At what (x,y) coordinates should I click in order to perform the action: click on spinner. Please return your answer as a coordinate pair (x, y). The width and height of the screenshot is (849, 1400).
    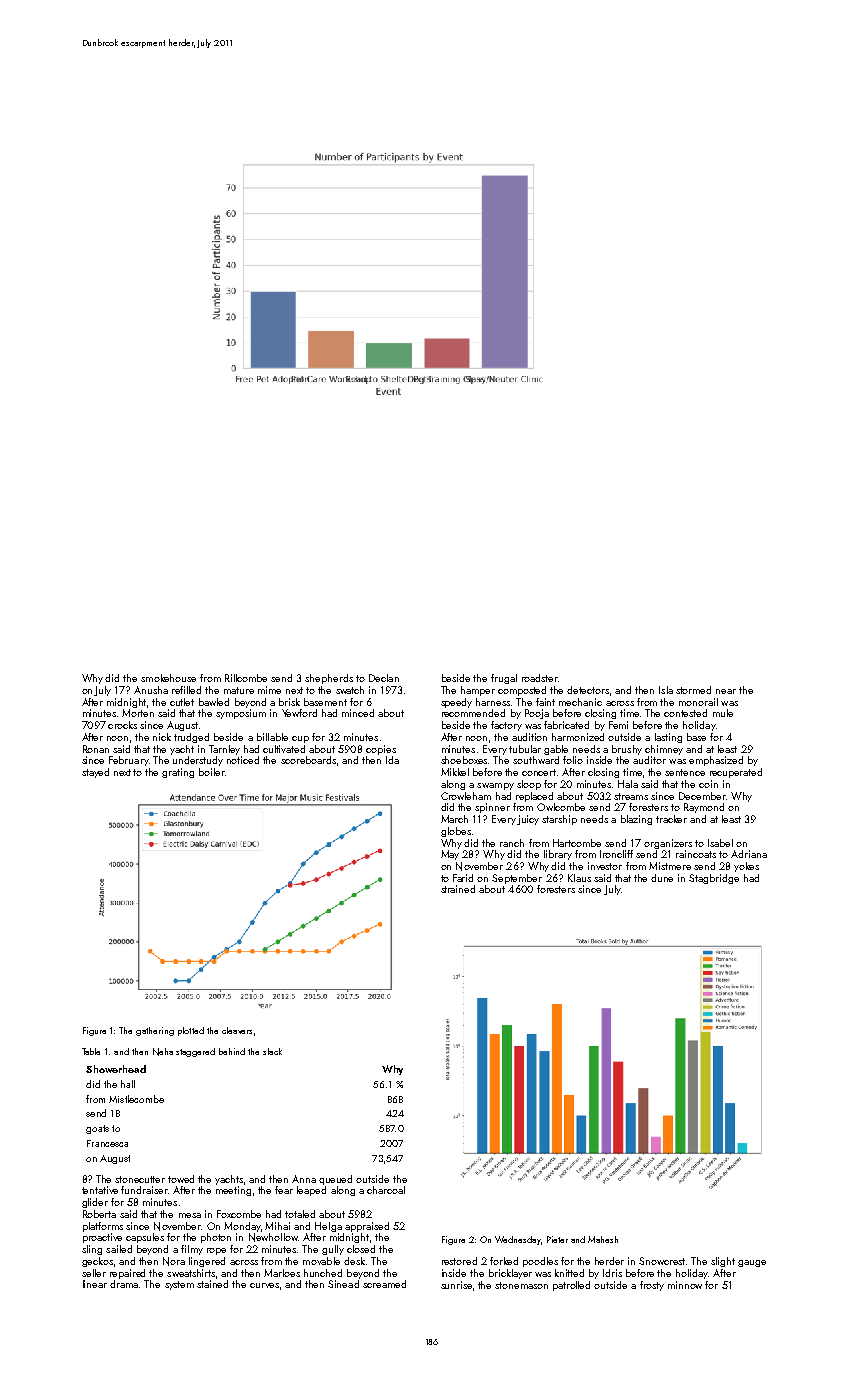
    Looking at the image, I should click on (492, 808).
